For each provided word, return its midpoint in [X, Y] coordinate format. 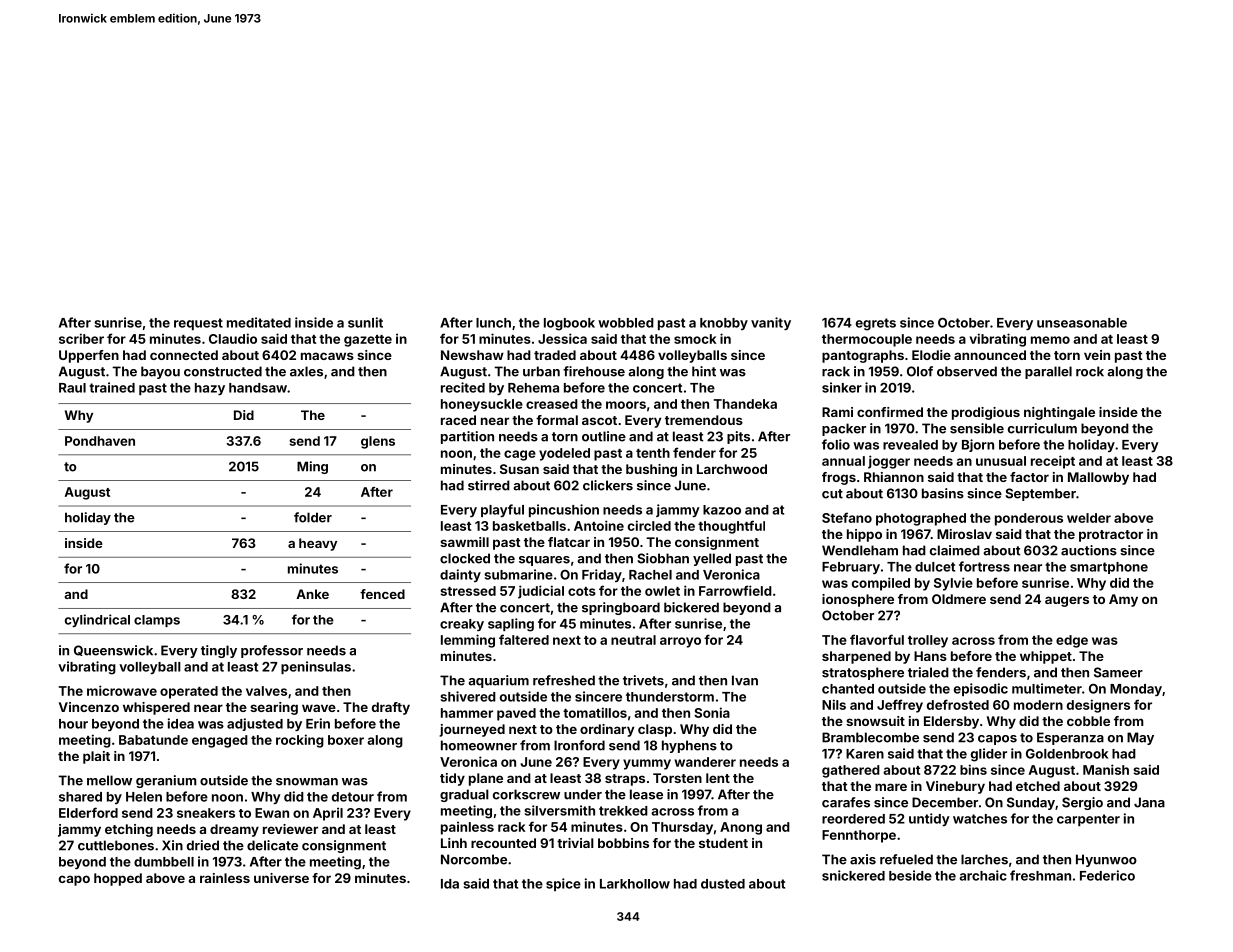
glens [378, 442]
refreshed [564, 680]
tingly [219, 651]
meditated [259, 322]
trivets [643, 680]
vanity [771, 323]
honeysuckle [482, 405]
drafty [391, 708]
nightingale [1059, 413]
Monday [1136, 690]
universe [281, 878]
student [723, 843]
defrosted [958, 704]
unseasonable [1082, 323]
